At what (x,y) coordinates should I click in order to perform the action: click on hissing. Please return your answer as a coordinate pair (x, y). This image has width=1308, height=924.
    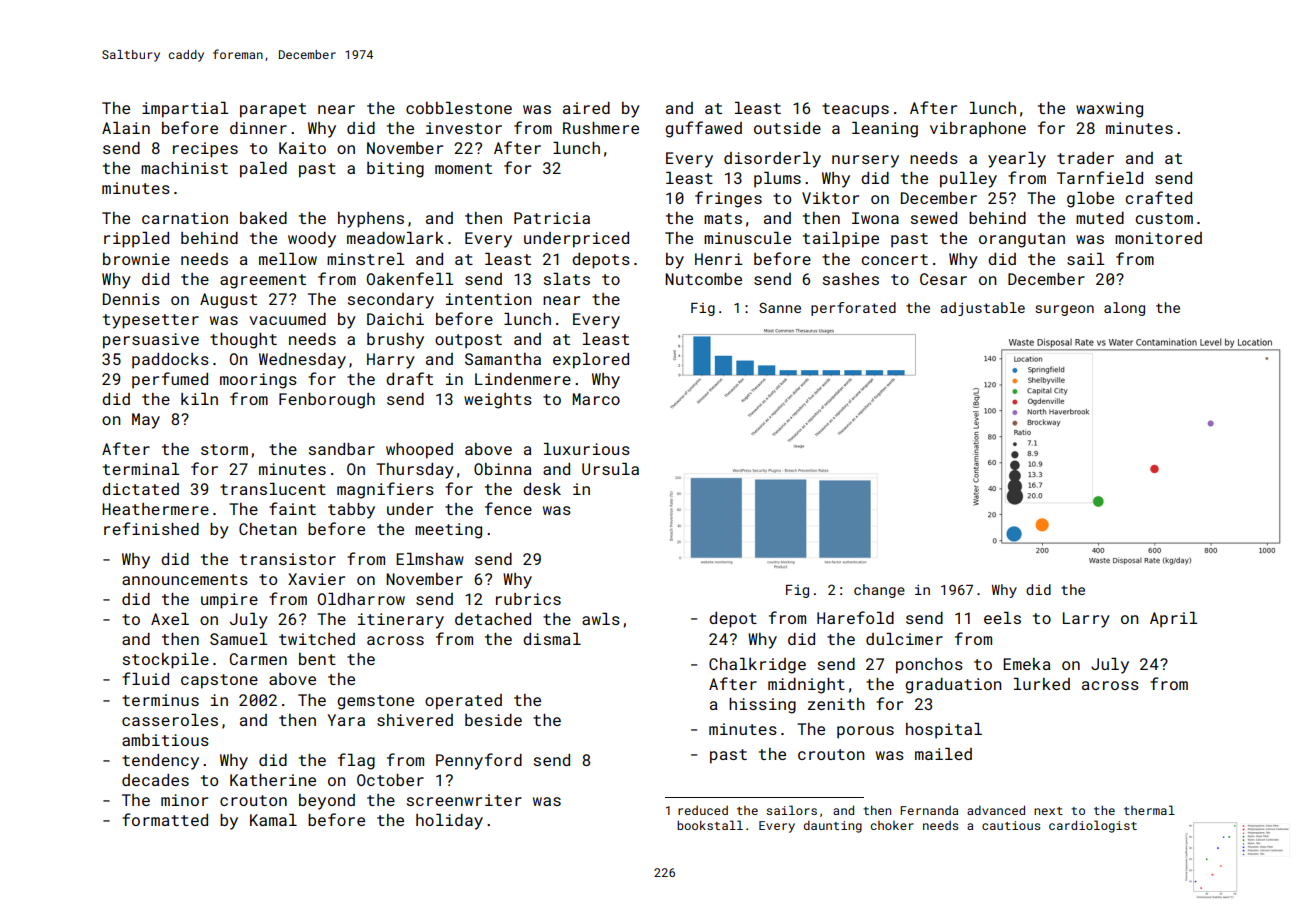
    Looking at the image, I should click on (762, 706).
